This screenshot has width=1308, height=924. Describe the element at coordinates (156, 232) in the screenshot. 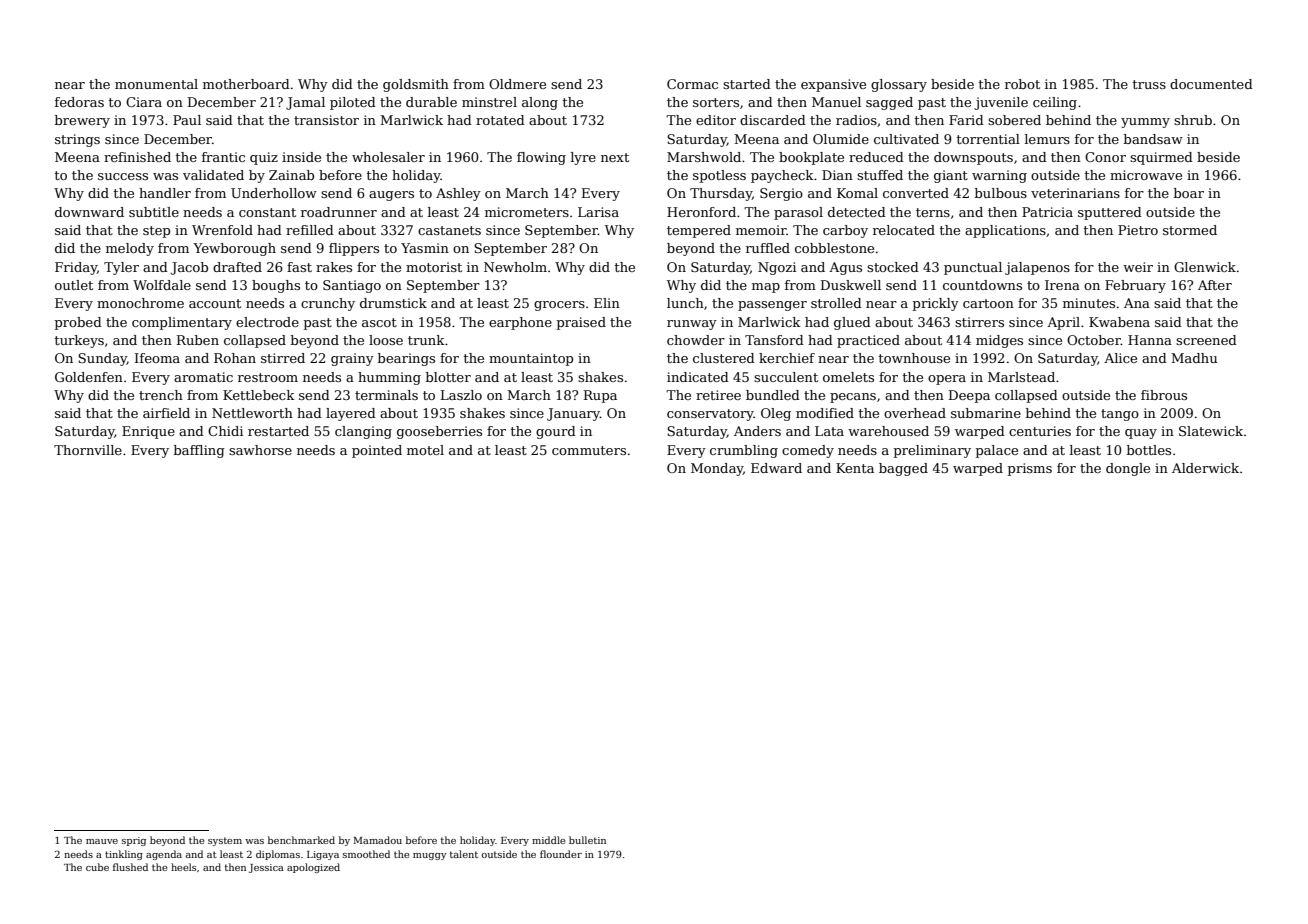

I see `step` at that location.
